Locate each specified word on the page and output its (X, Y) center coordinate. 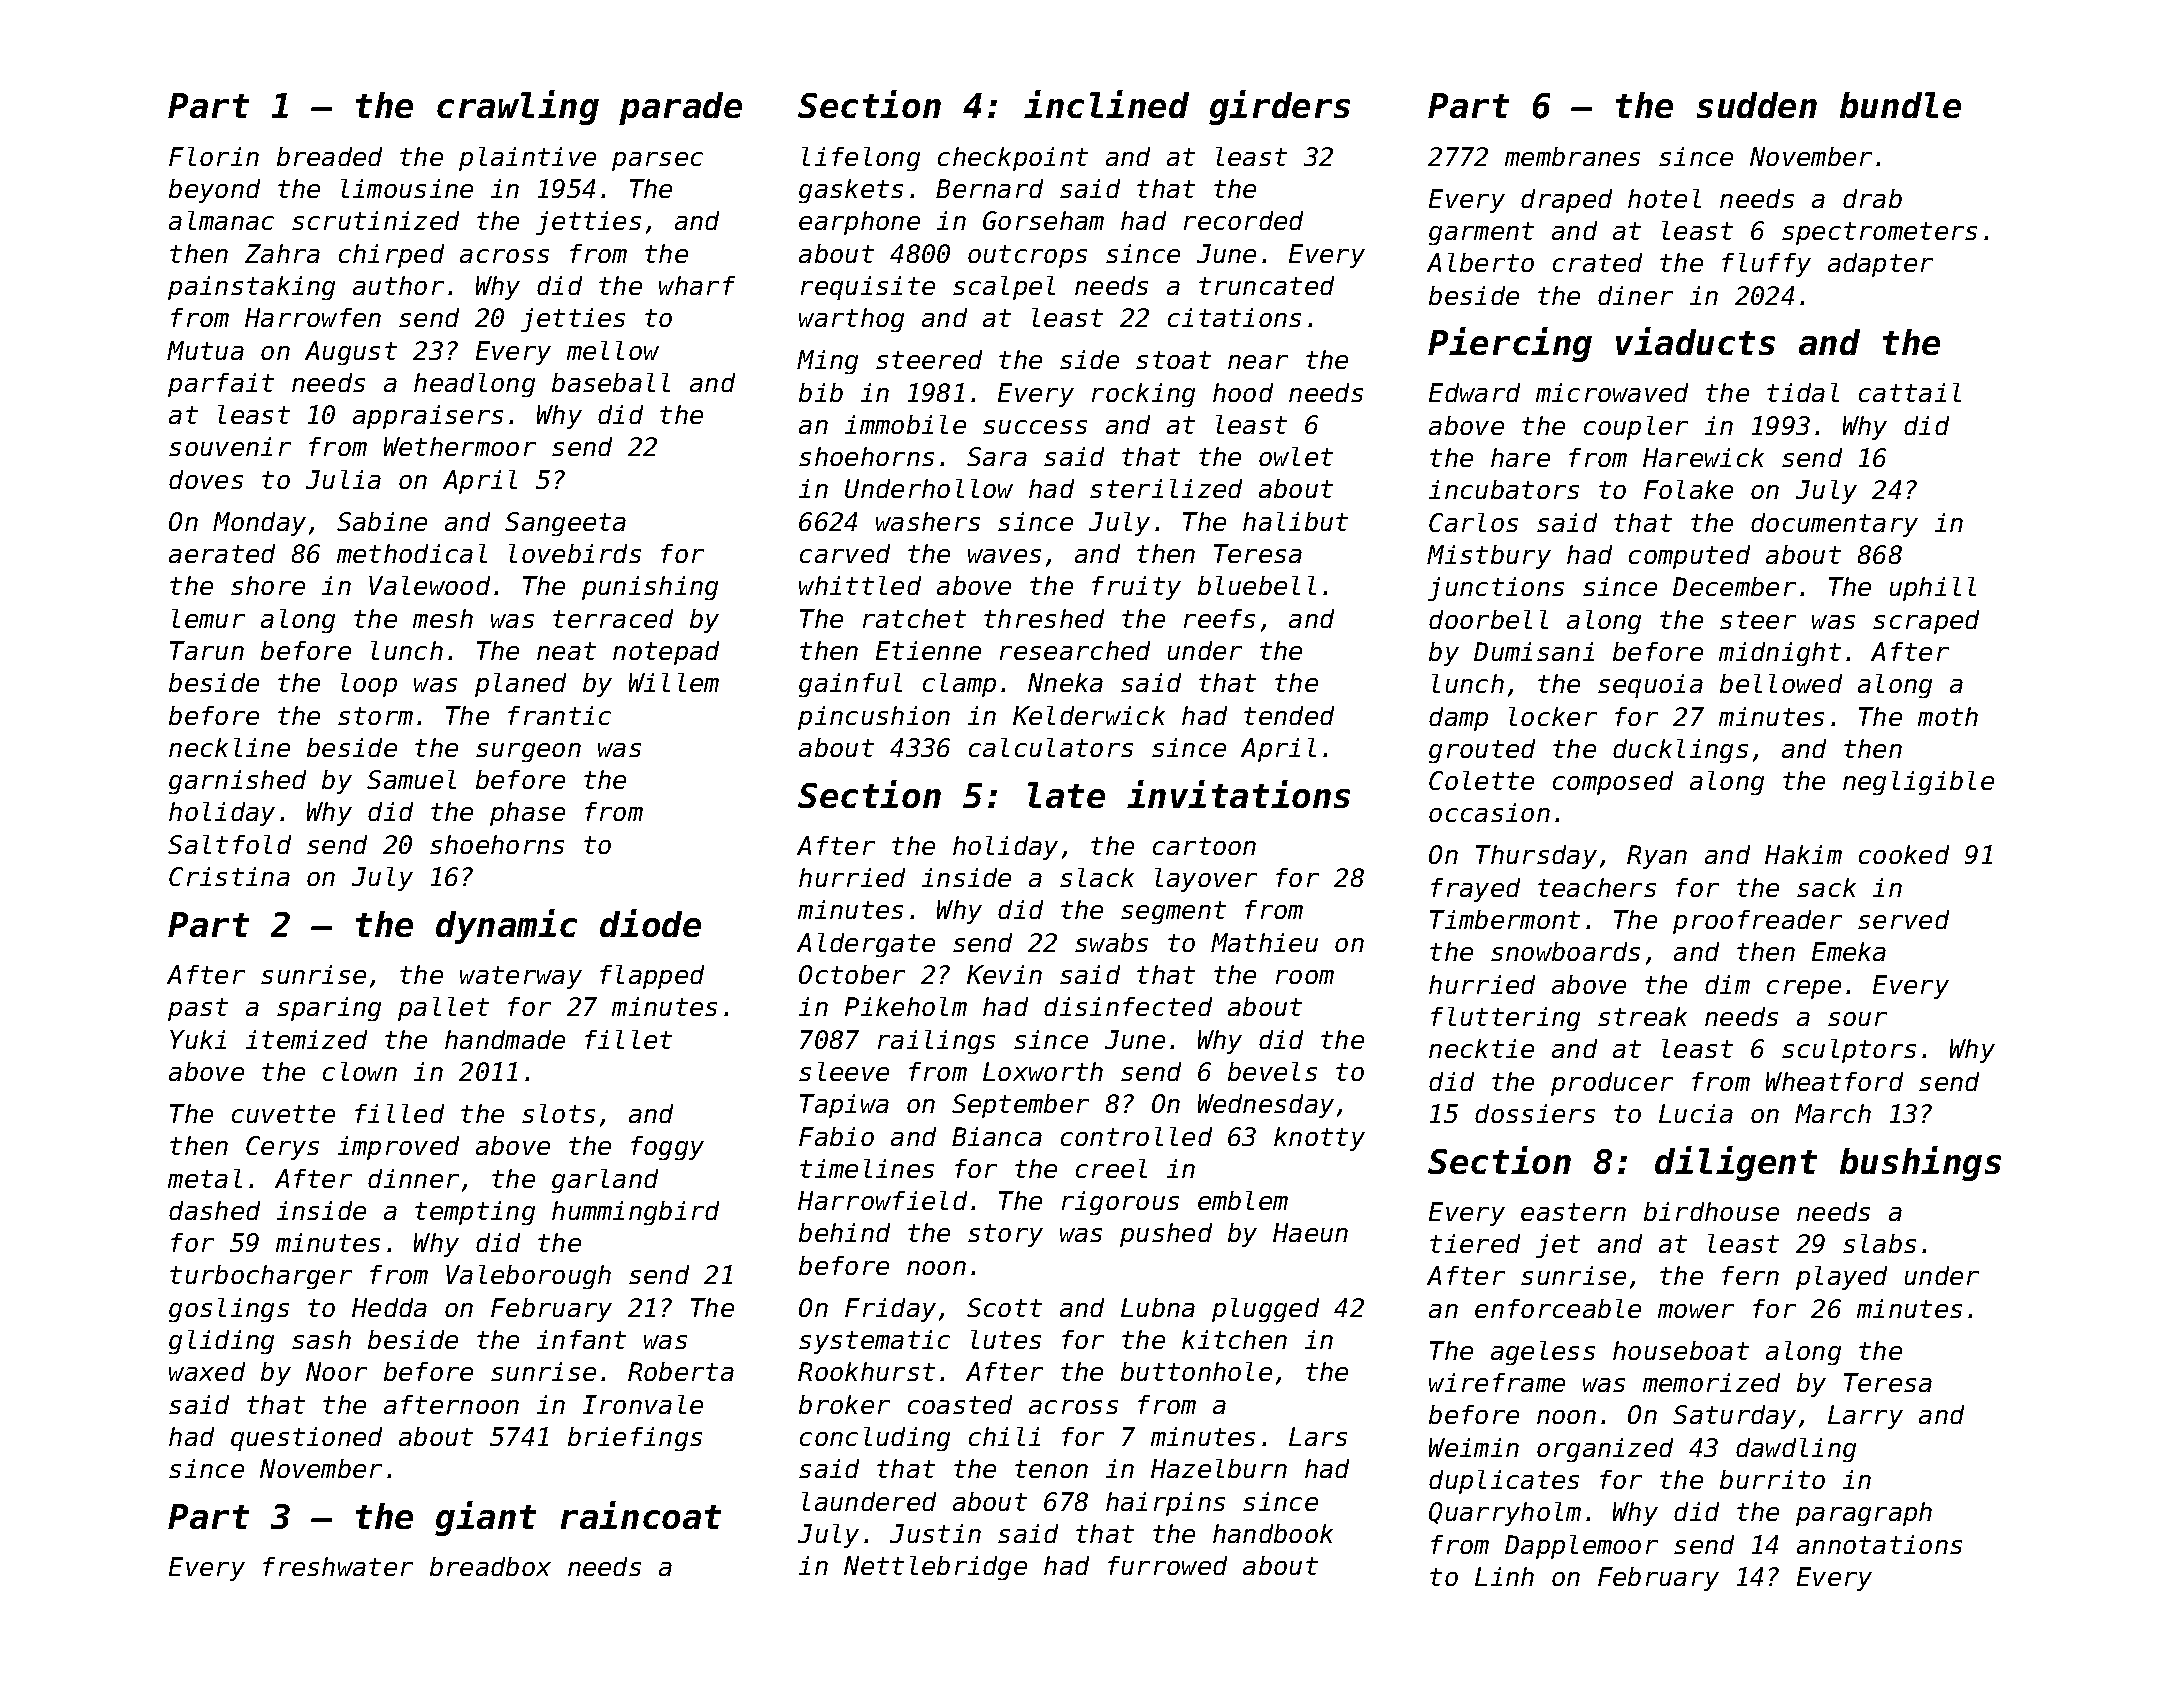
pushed (1166, 1235)
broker (844, 1404)
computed (1689, 557)
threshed (1044, 618)
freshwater (338, 1566)
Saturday (1734, 1417)
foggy (667, 1148)
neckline (229, 747)
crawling (518, 107)
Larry (1865, 1417)
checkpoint (1013, 159)
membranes (1572, 156)
